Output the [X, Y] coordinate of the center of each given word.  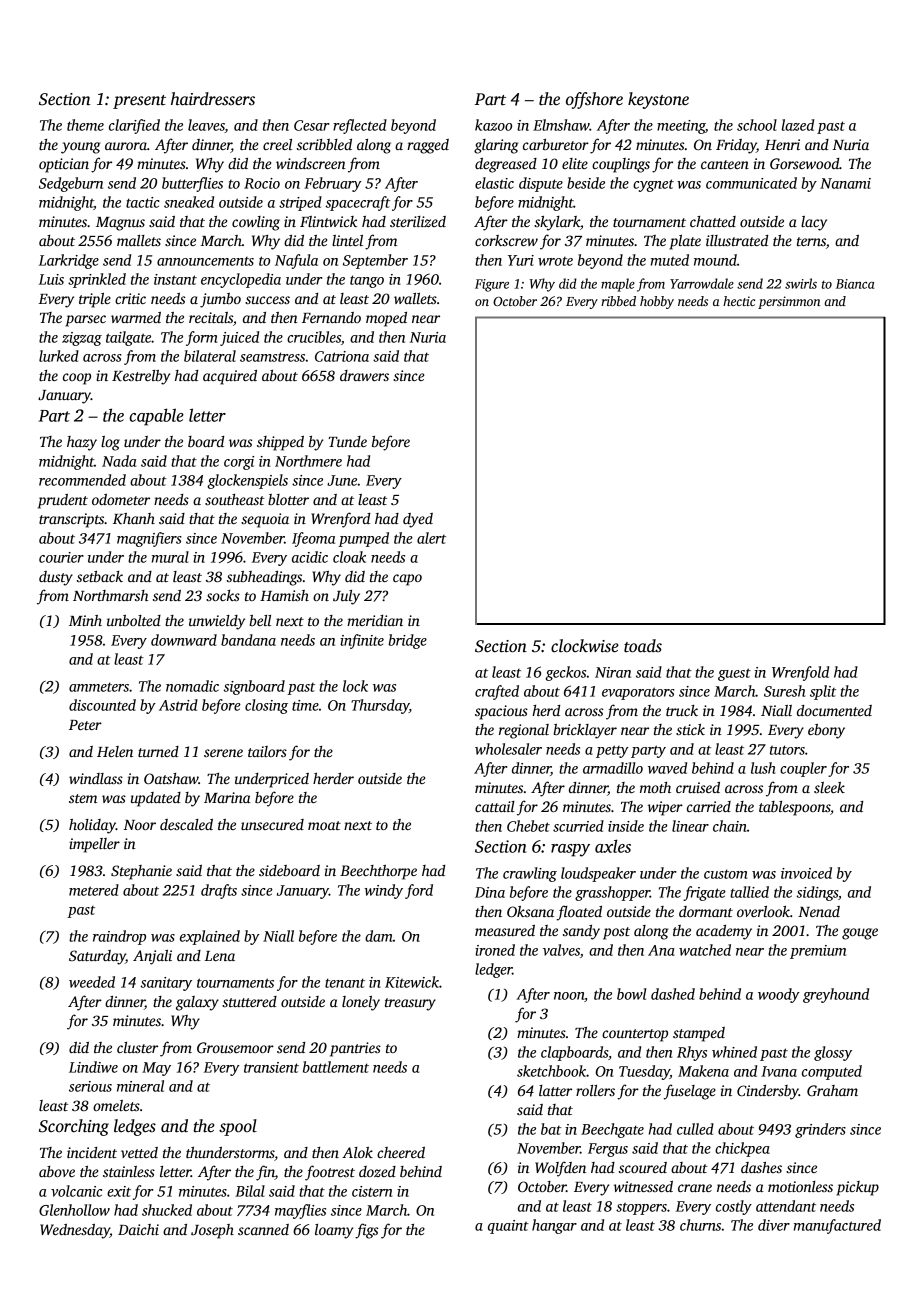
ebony [826, 731]
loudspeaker [598, 874]
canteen [725, 164]
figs [366, 1231]
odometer [121, 499]
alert [431, 538]
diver [774, 1225]
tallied [749, 892]
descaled [186, 824]
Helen [115, 751]
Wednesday [75, 1231]
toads [643, 646]
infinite [362, 641]
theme [85, 125]
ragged [428, 146]
